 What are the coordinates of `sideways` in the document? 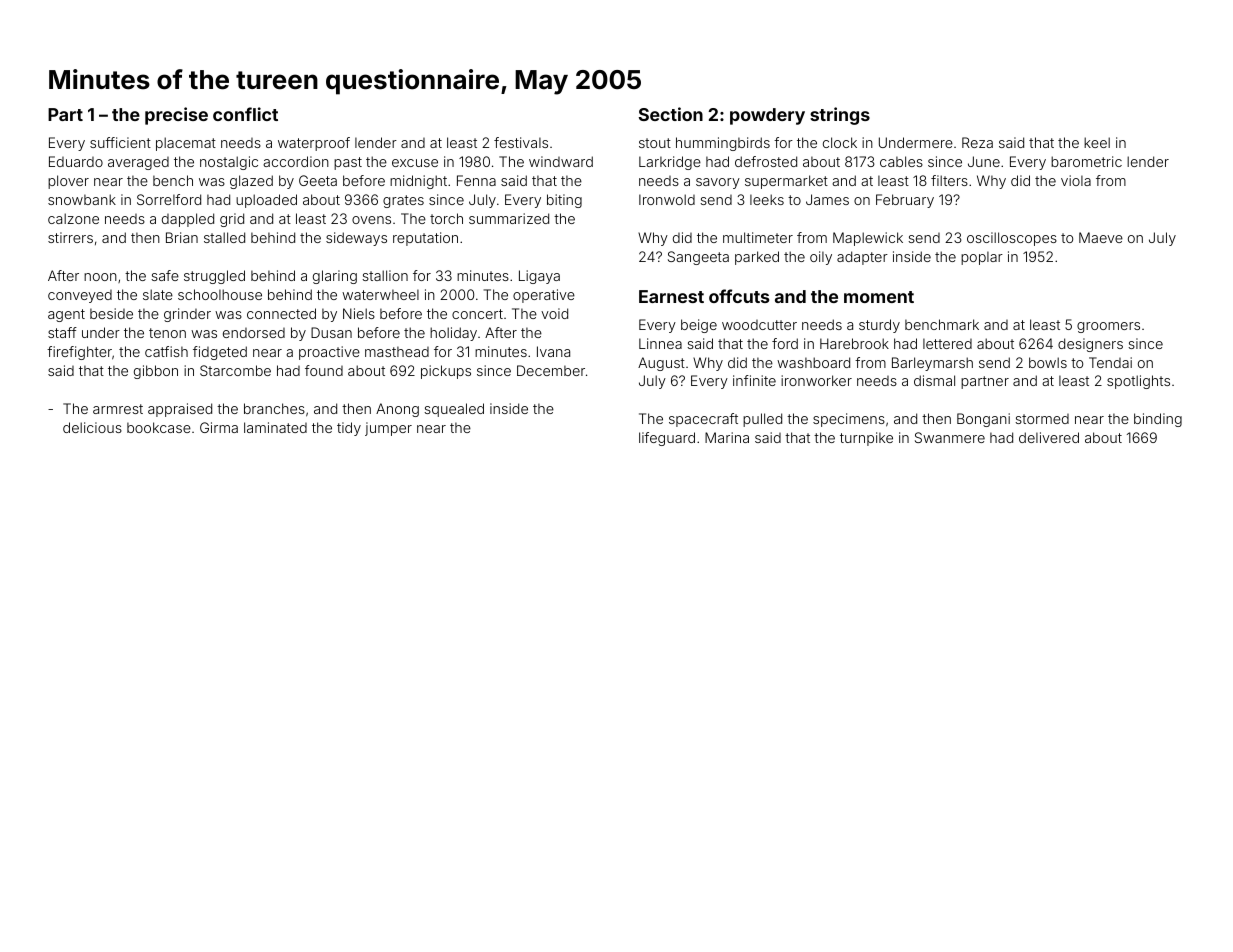 It's located at (356, 239).
